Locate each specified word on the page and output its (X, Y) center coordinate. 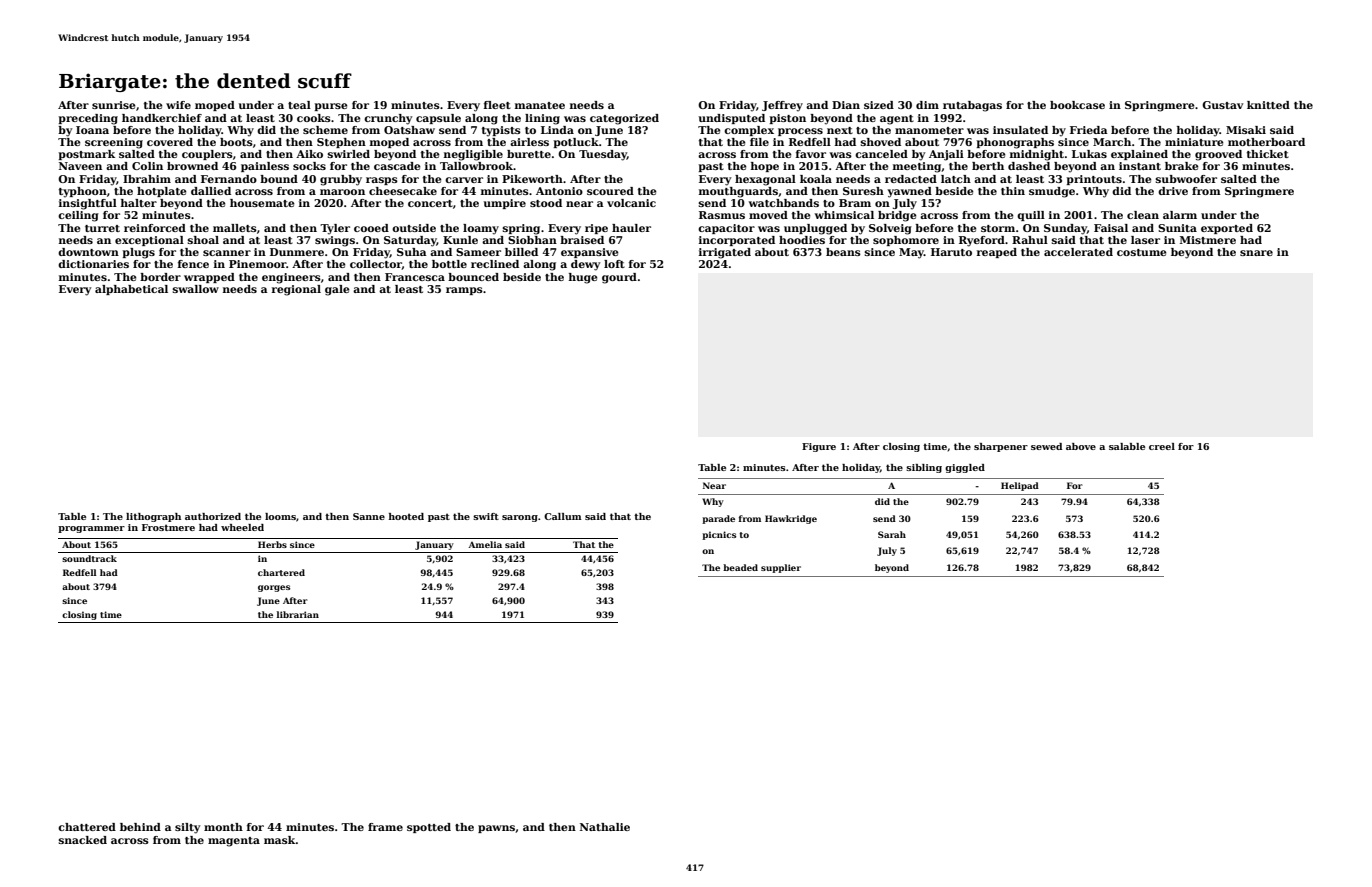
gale (337, 290)
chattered (87, 827)
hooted (406, 516)
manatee (540, 105)
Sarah (892, 534)
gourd (619, 278)
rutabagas (972, 106)
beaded (740, 567)
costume (1142, 252)
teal (299, 105)
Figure (819, 447)
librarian (298, 614)
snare (1256, 253)
